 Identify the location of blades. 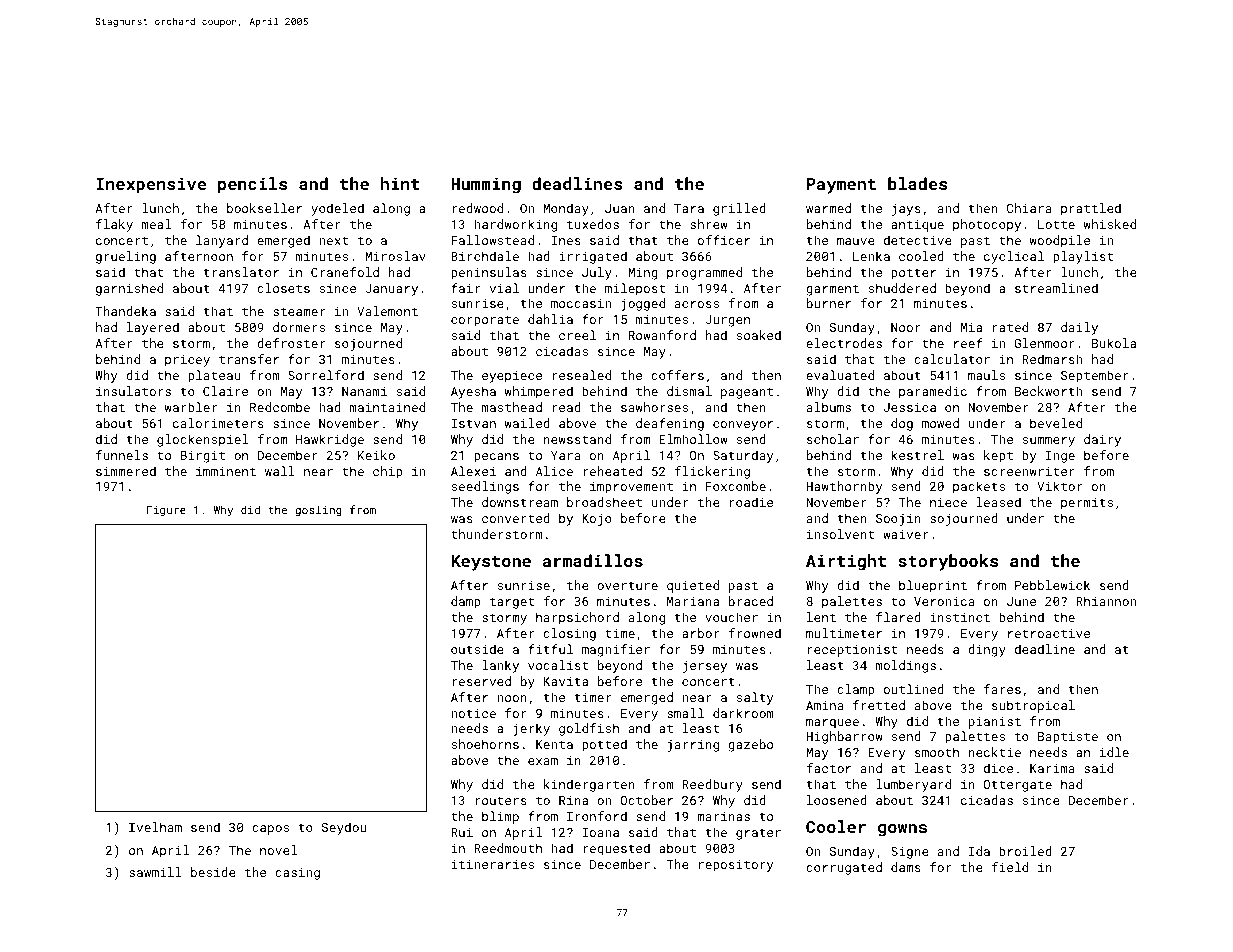
(917, 183).
